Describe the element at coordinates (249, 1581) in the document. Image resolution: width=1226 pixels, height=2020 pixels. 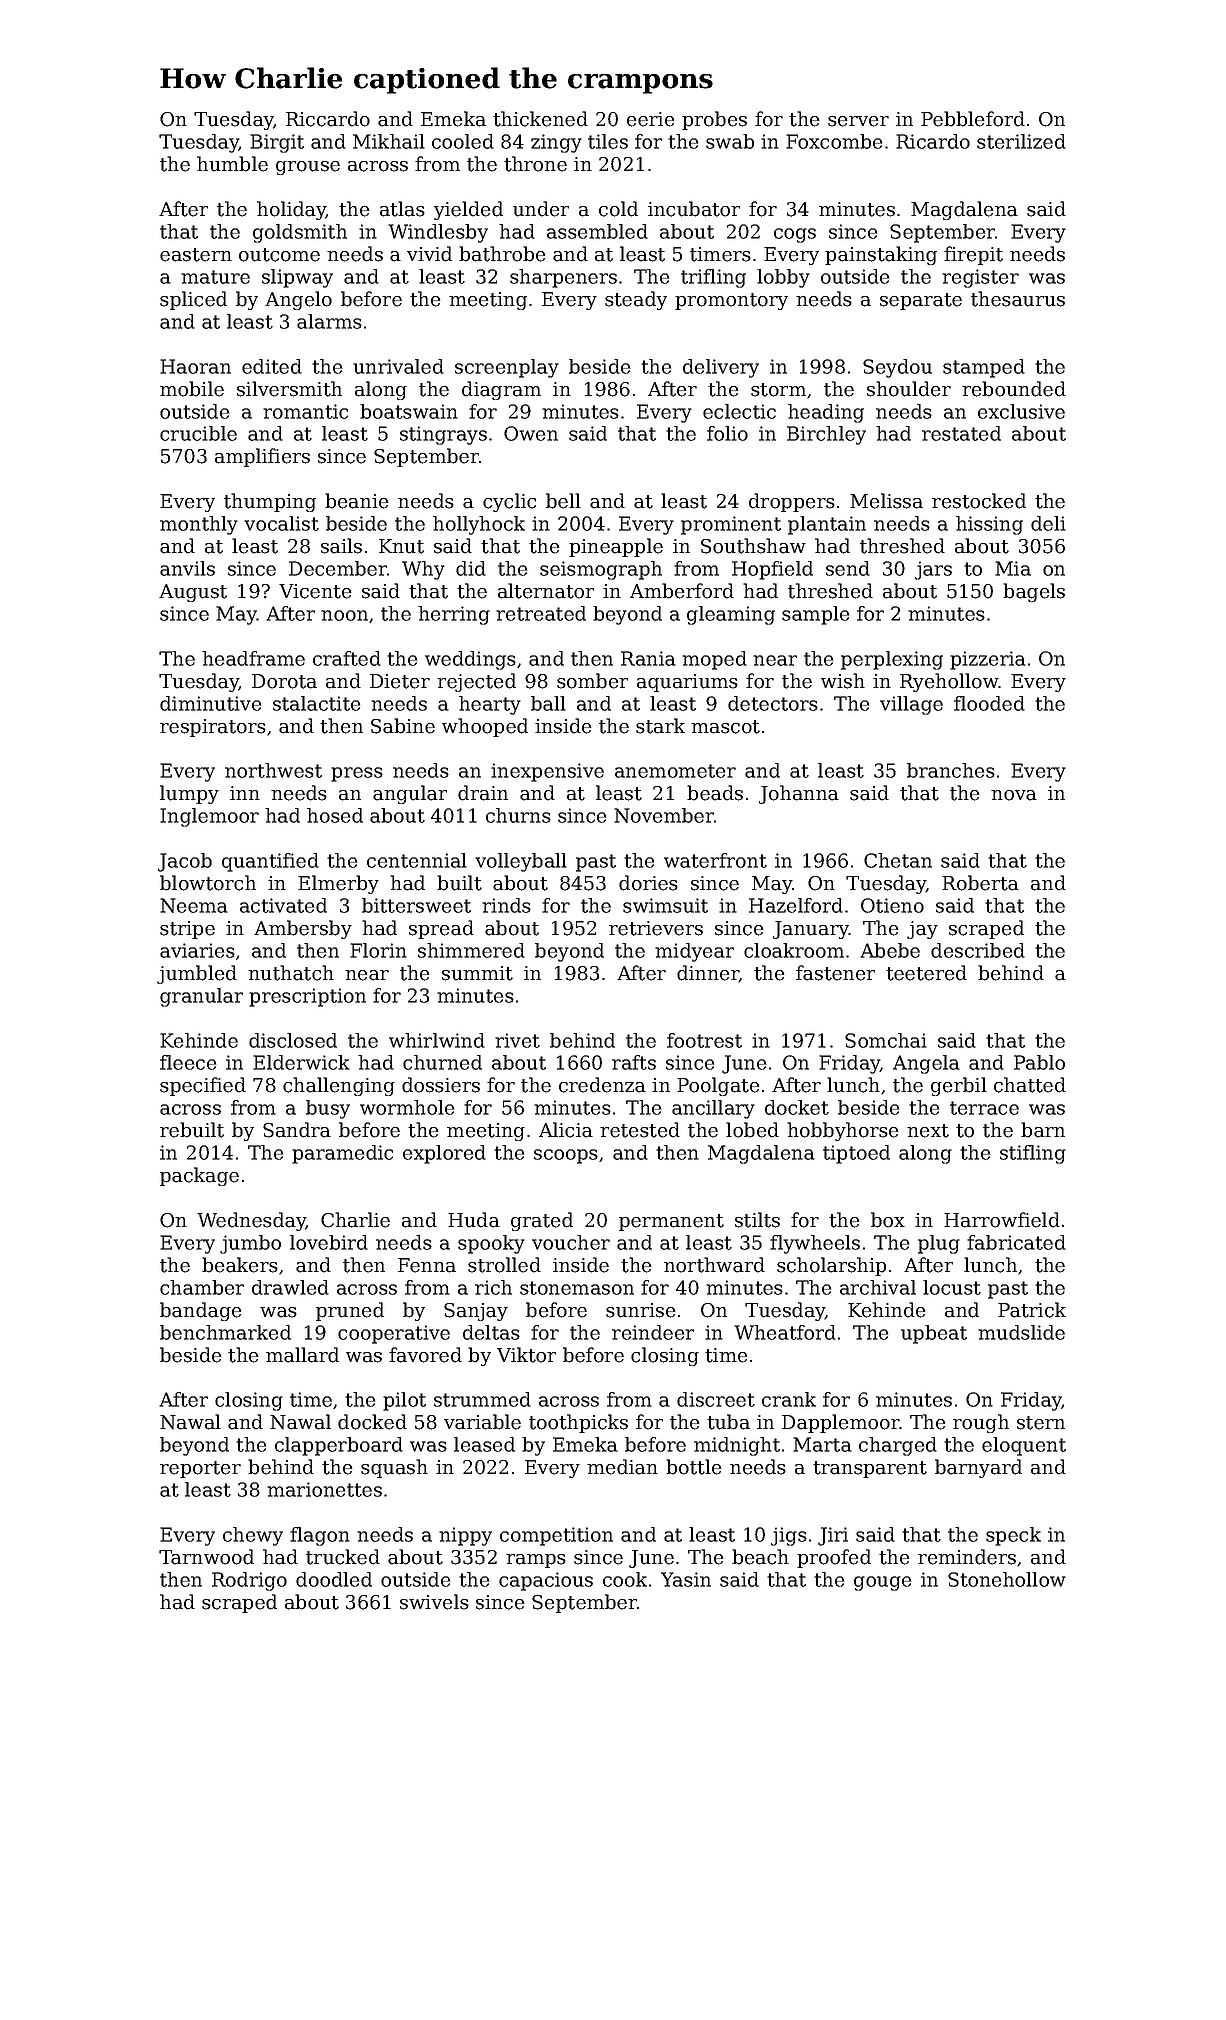
I see `Rodrigo` at that location.
